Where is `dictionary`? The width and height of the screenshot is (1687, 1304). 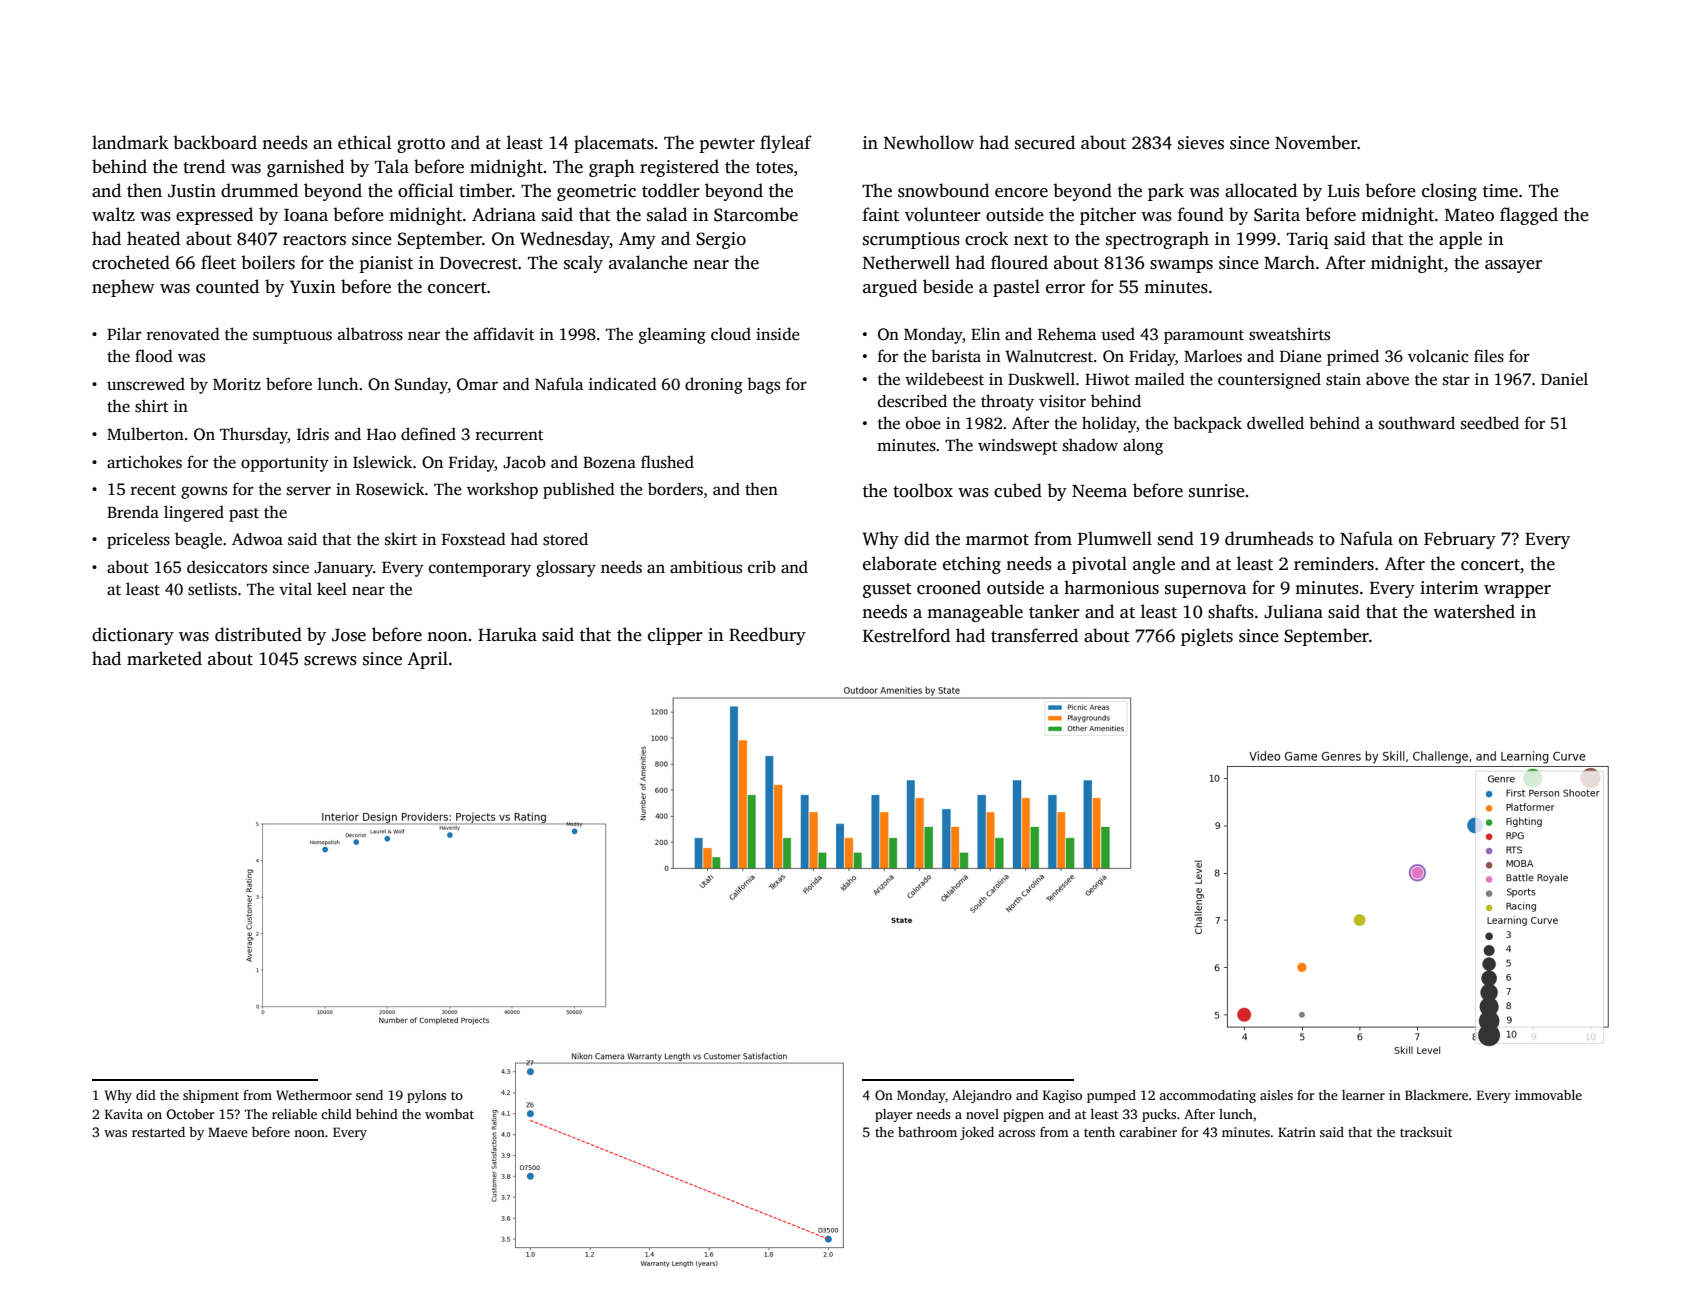
dictionary is located at coordinates (133, 636).
